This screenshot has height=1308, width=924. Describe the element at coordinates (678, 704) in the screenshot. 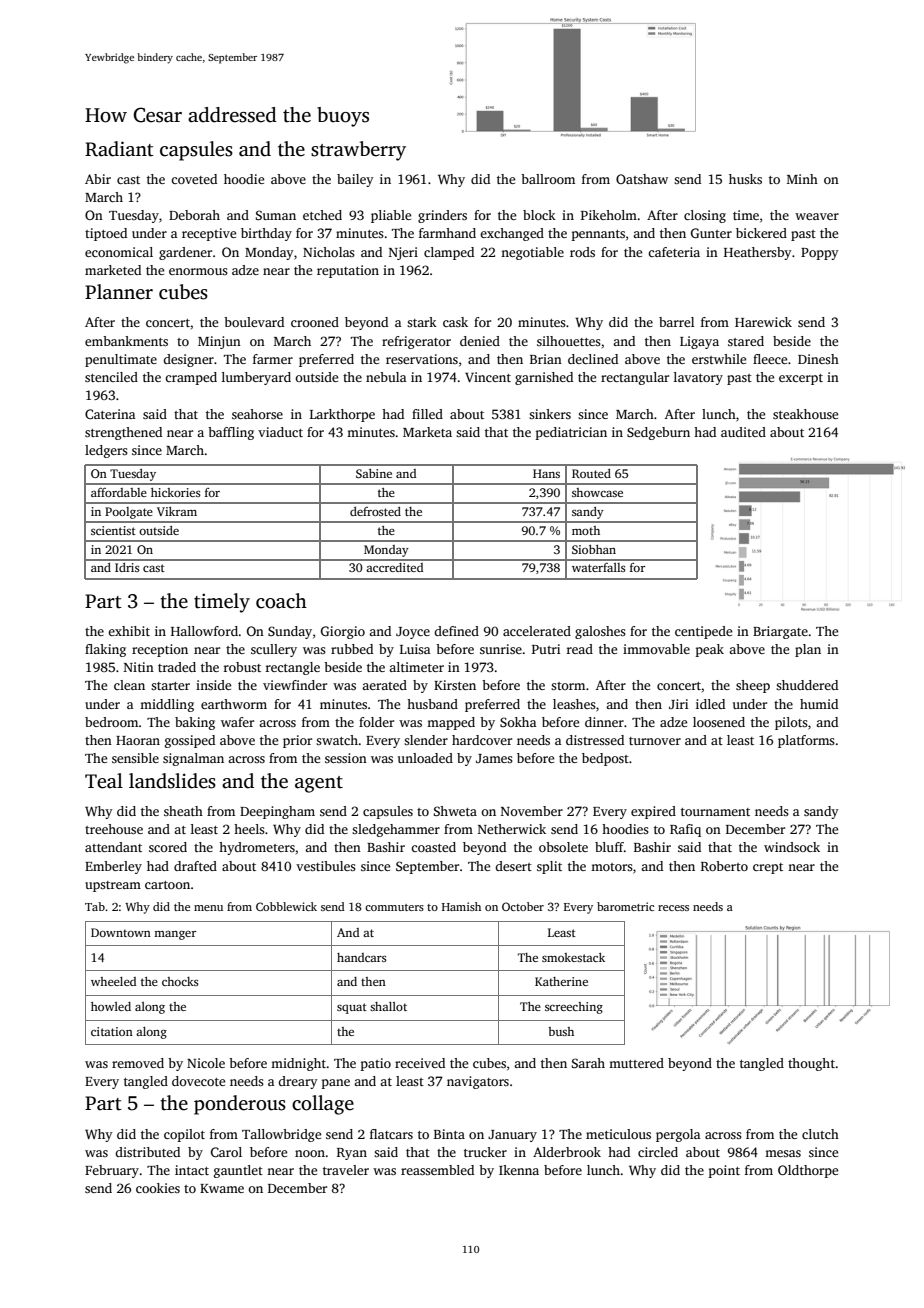

I see `Jiri` at that location.
